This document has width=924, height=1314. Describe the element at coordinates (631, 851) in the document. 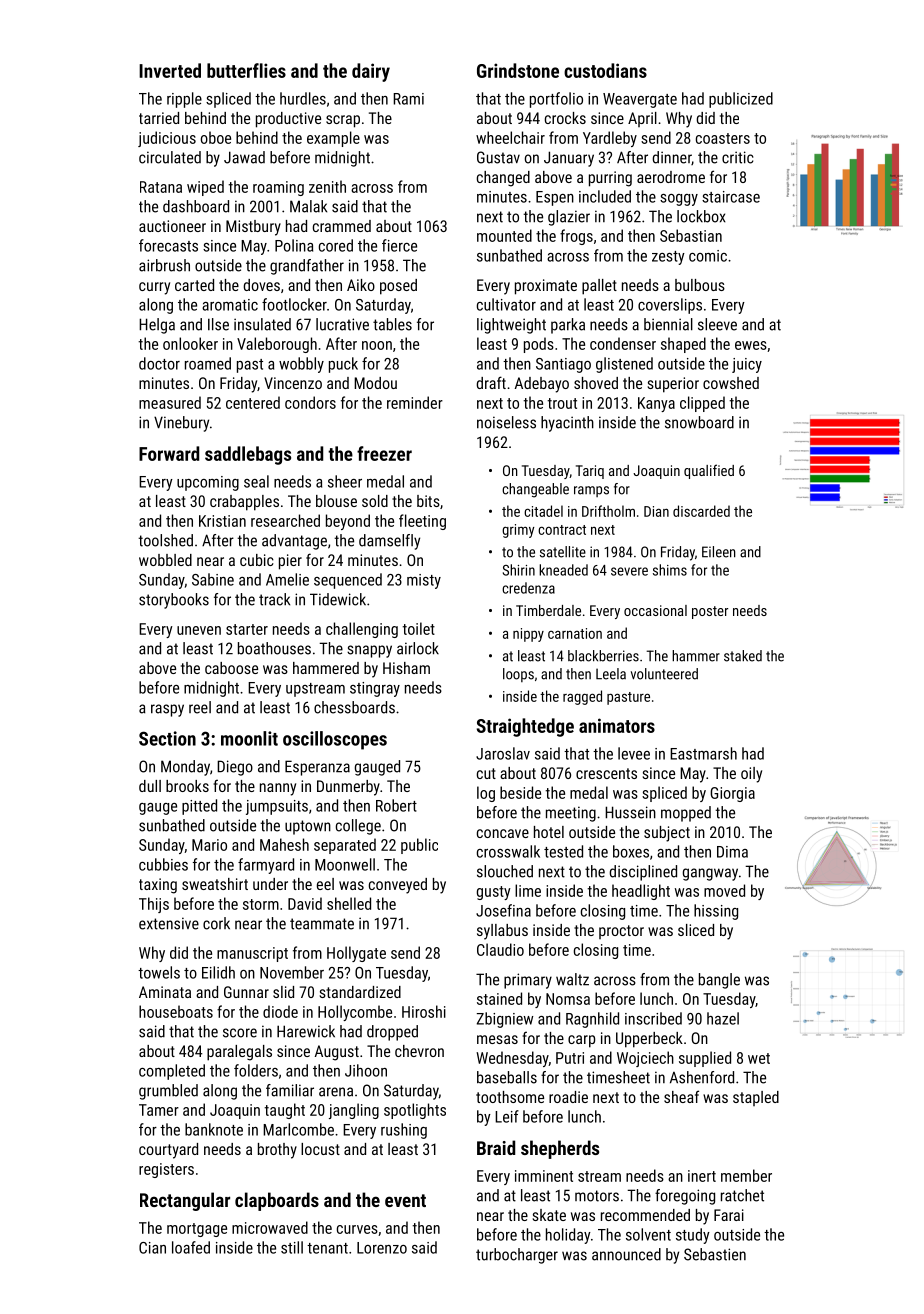

I see `boxes` at that location.
